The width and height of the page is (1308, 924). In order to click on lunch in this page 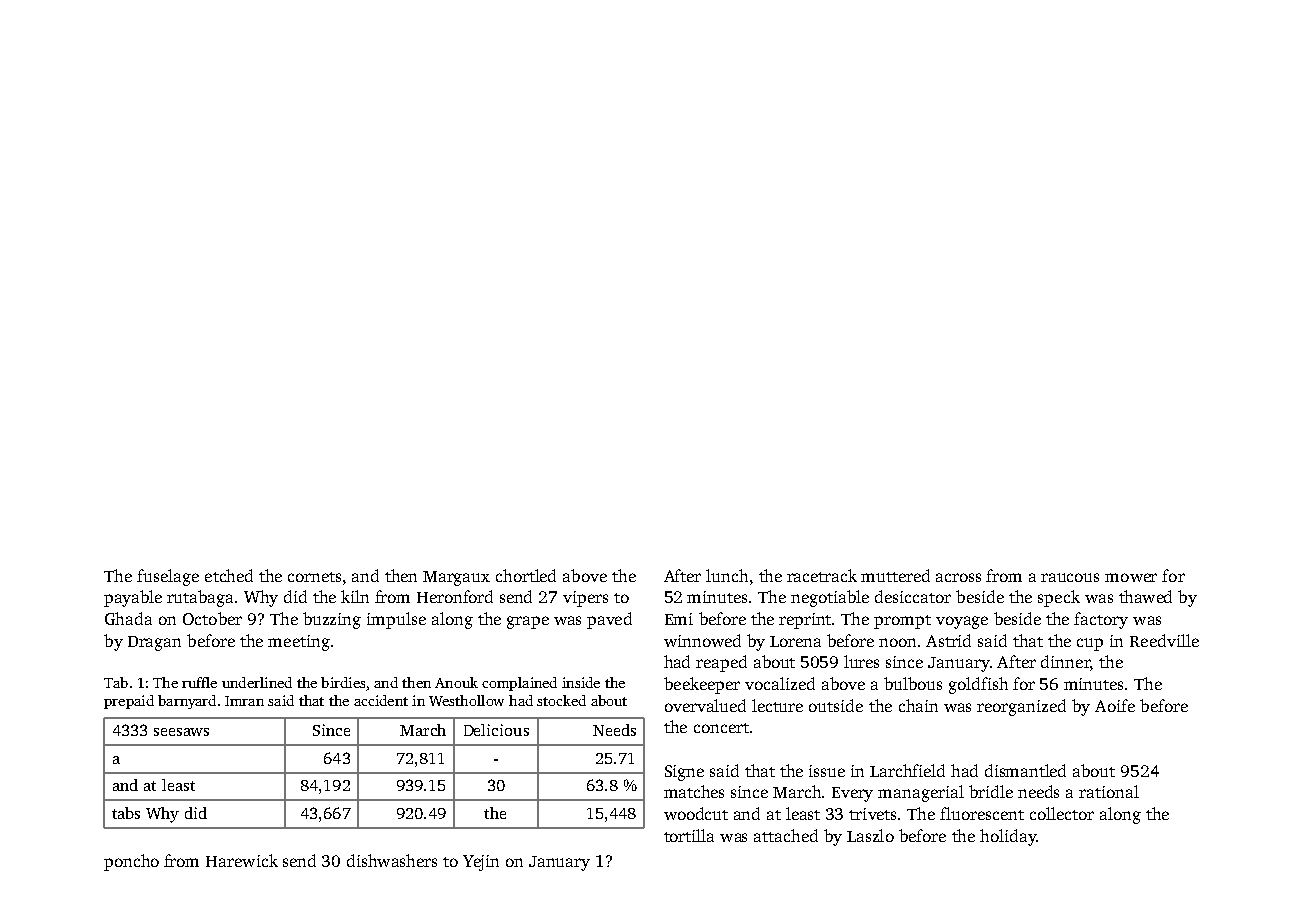, I will do `click(727, 575)`.
